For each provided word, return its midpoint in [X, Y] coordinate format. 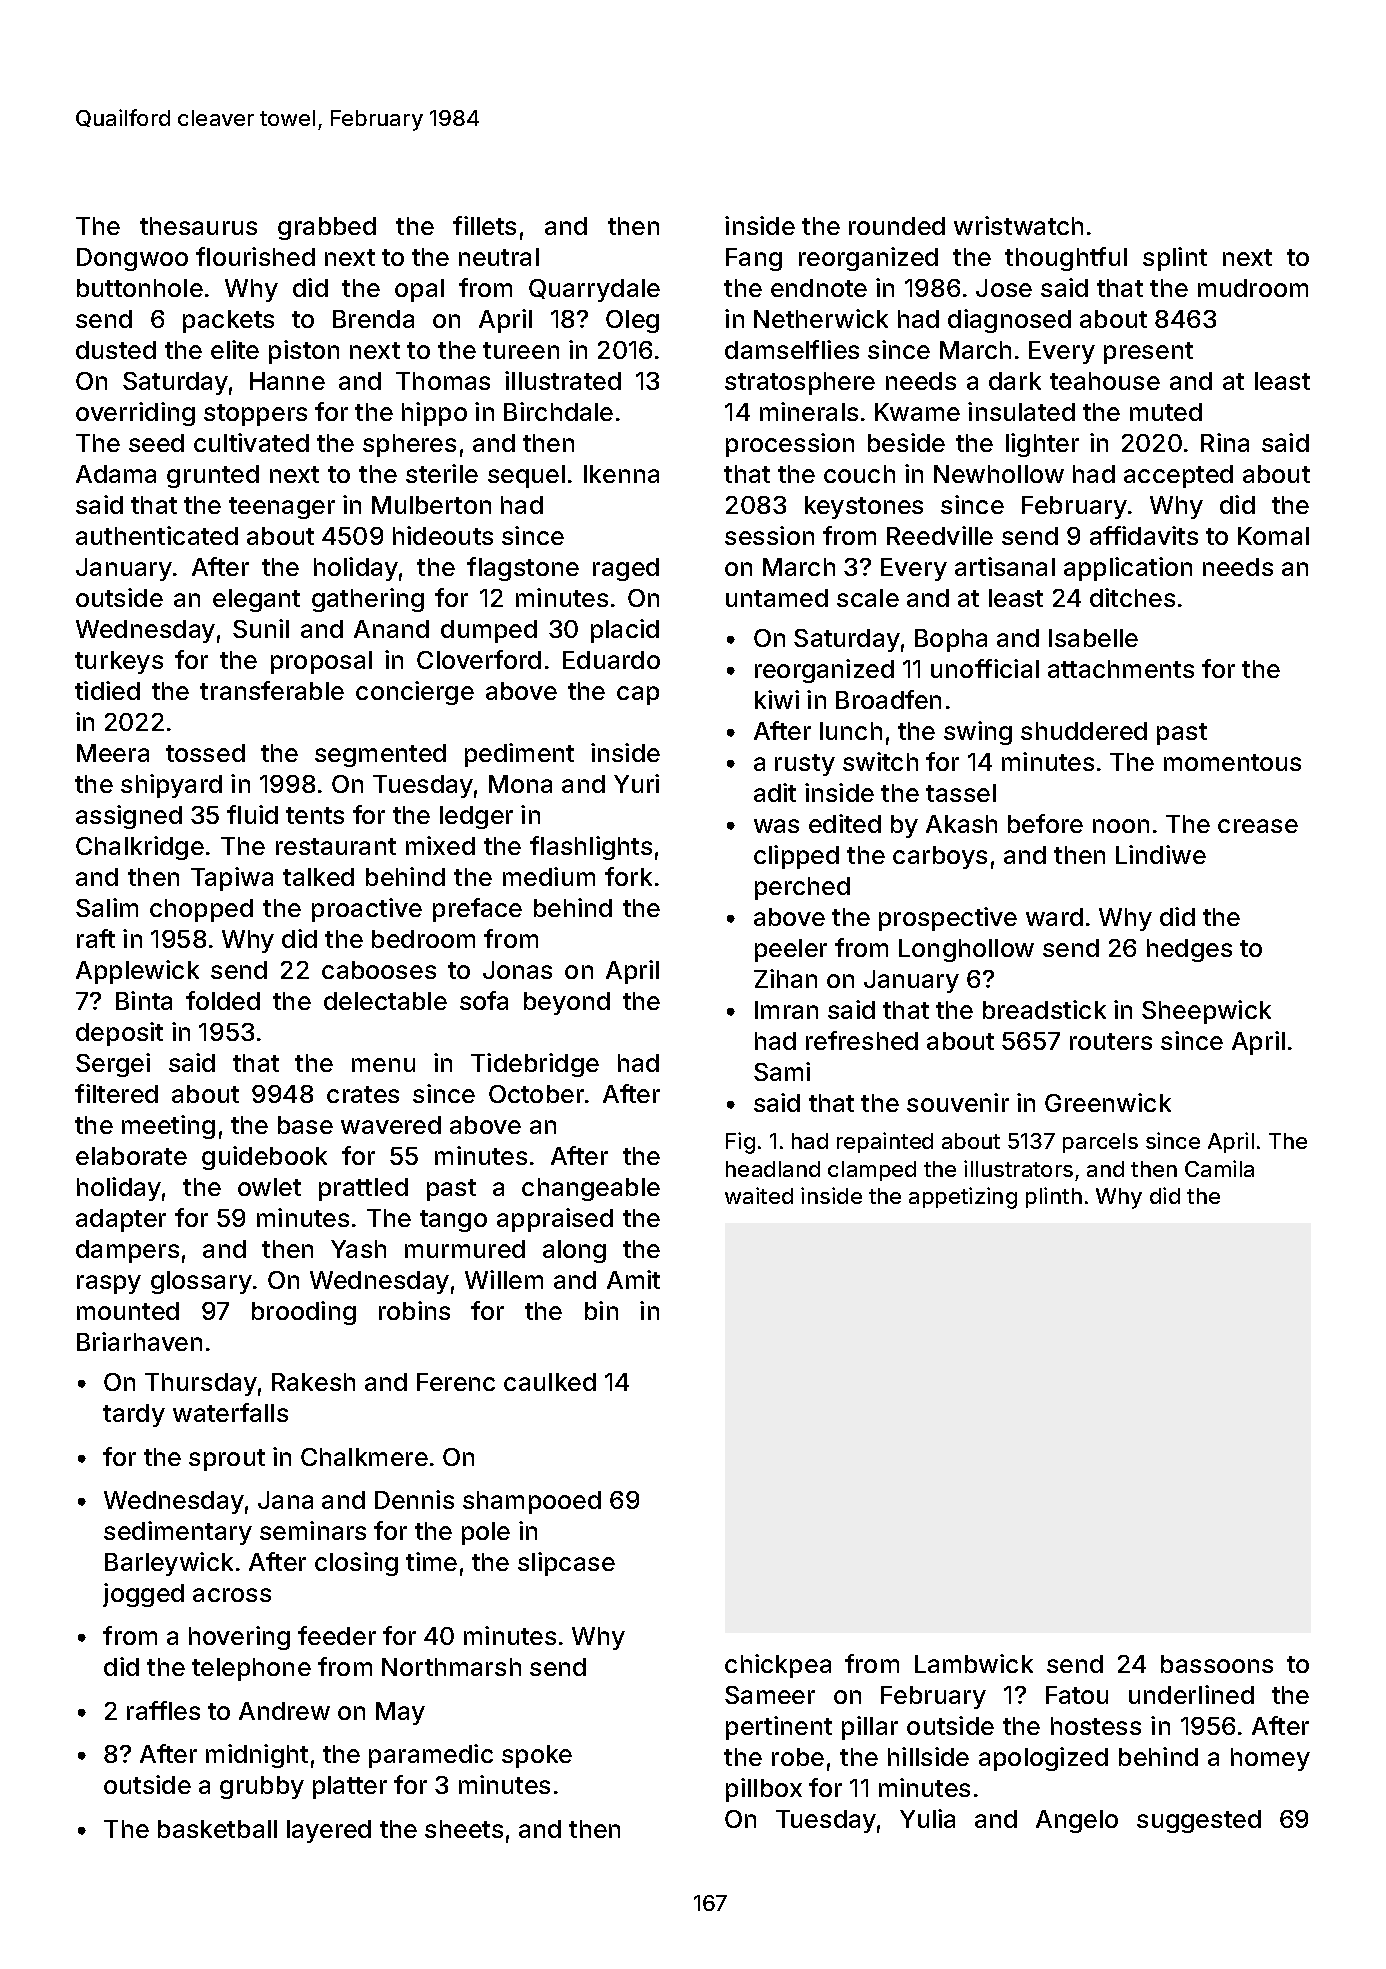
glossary [201, 1282]
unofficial [985, 668]
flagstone [523, 569]
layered [329, 1831]
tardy [134, 1415]
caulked [550, 1382]
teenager [282, 508]
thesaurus [198, 226]
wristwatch [1018, 225]
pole [486, 1533]
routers [1111, 1041]
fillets [484, 225]
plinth [1054, 1197]
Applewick [137, 972]
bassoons [1217, 1664]
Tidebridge [535, 1065]
